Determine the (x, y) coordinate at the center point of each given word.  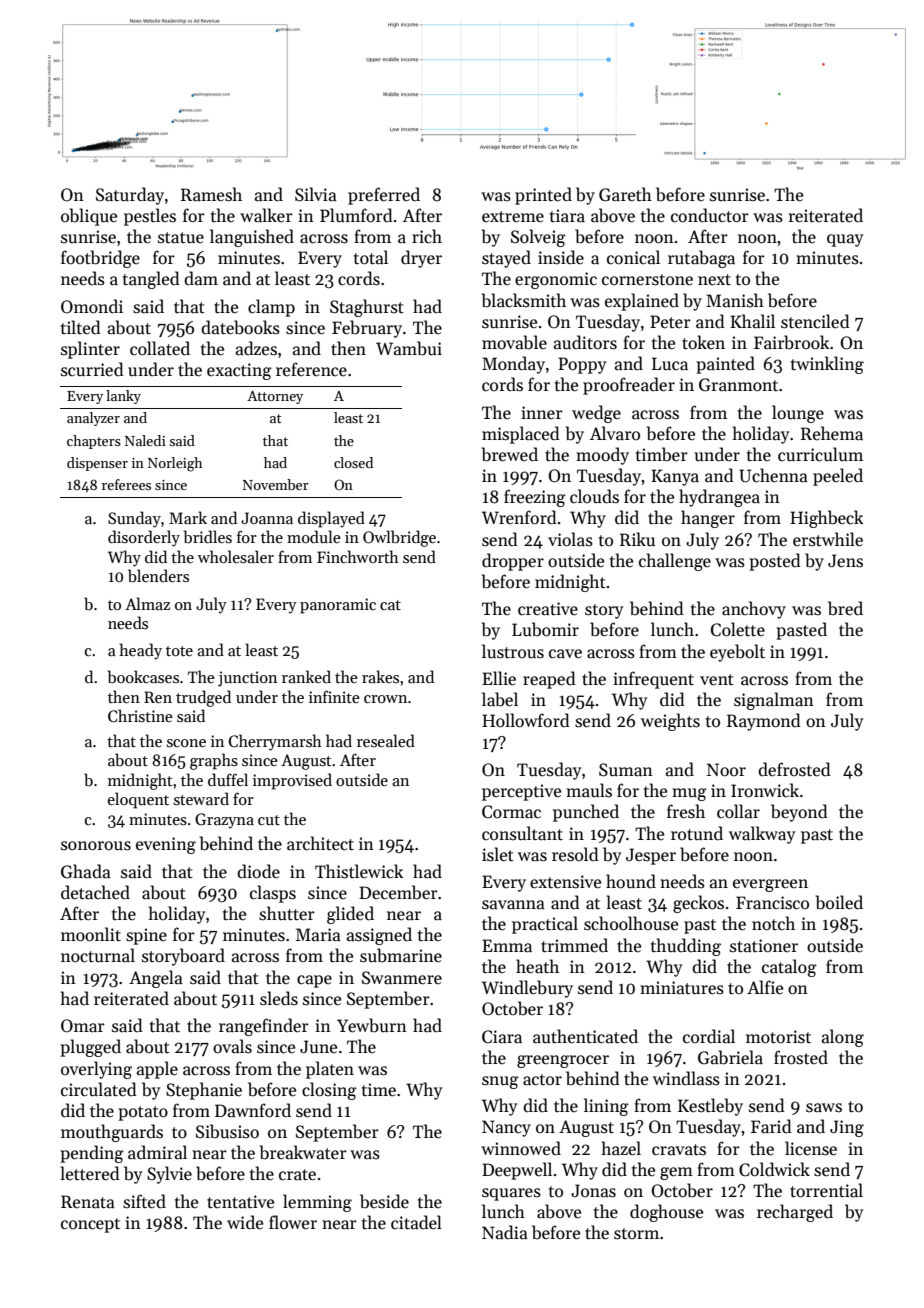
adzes (256, 348)
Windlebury (527, 989)
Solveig (538, 238)
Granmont (738, 385)
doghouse (666, 1213)
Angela (156, 979)
